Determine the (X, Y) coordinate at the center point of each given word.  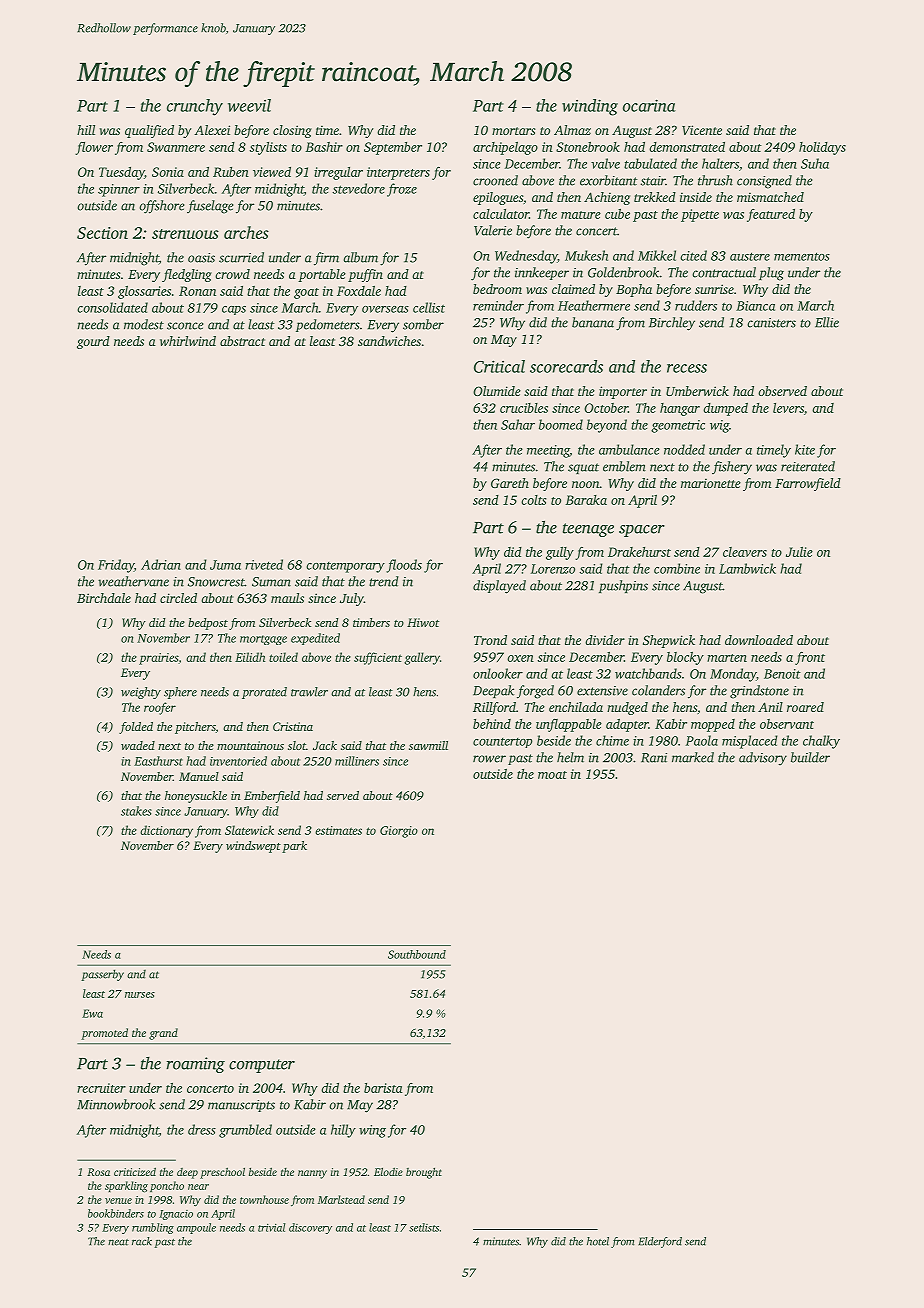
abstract (242, 341)
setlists (424, 1227)
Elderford (660, 1242)
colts (533, 500)
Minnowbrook (116, 1104)
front (810, 658)
